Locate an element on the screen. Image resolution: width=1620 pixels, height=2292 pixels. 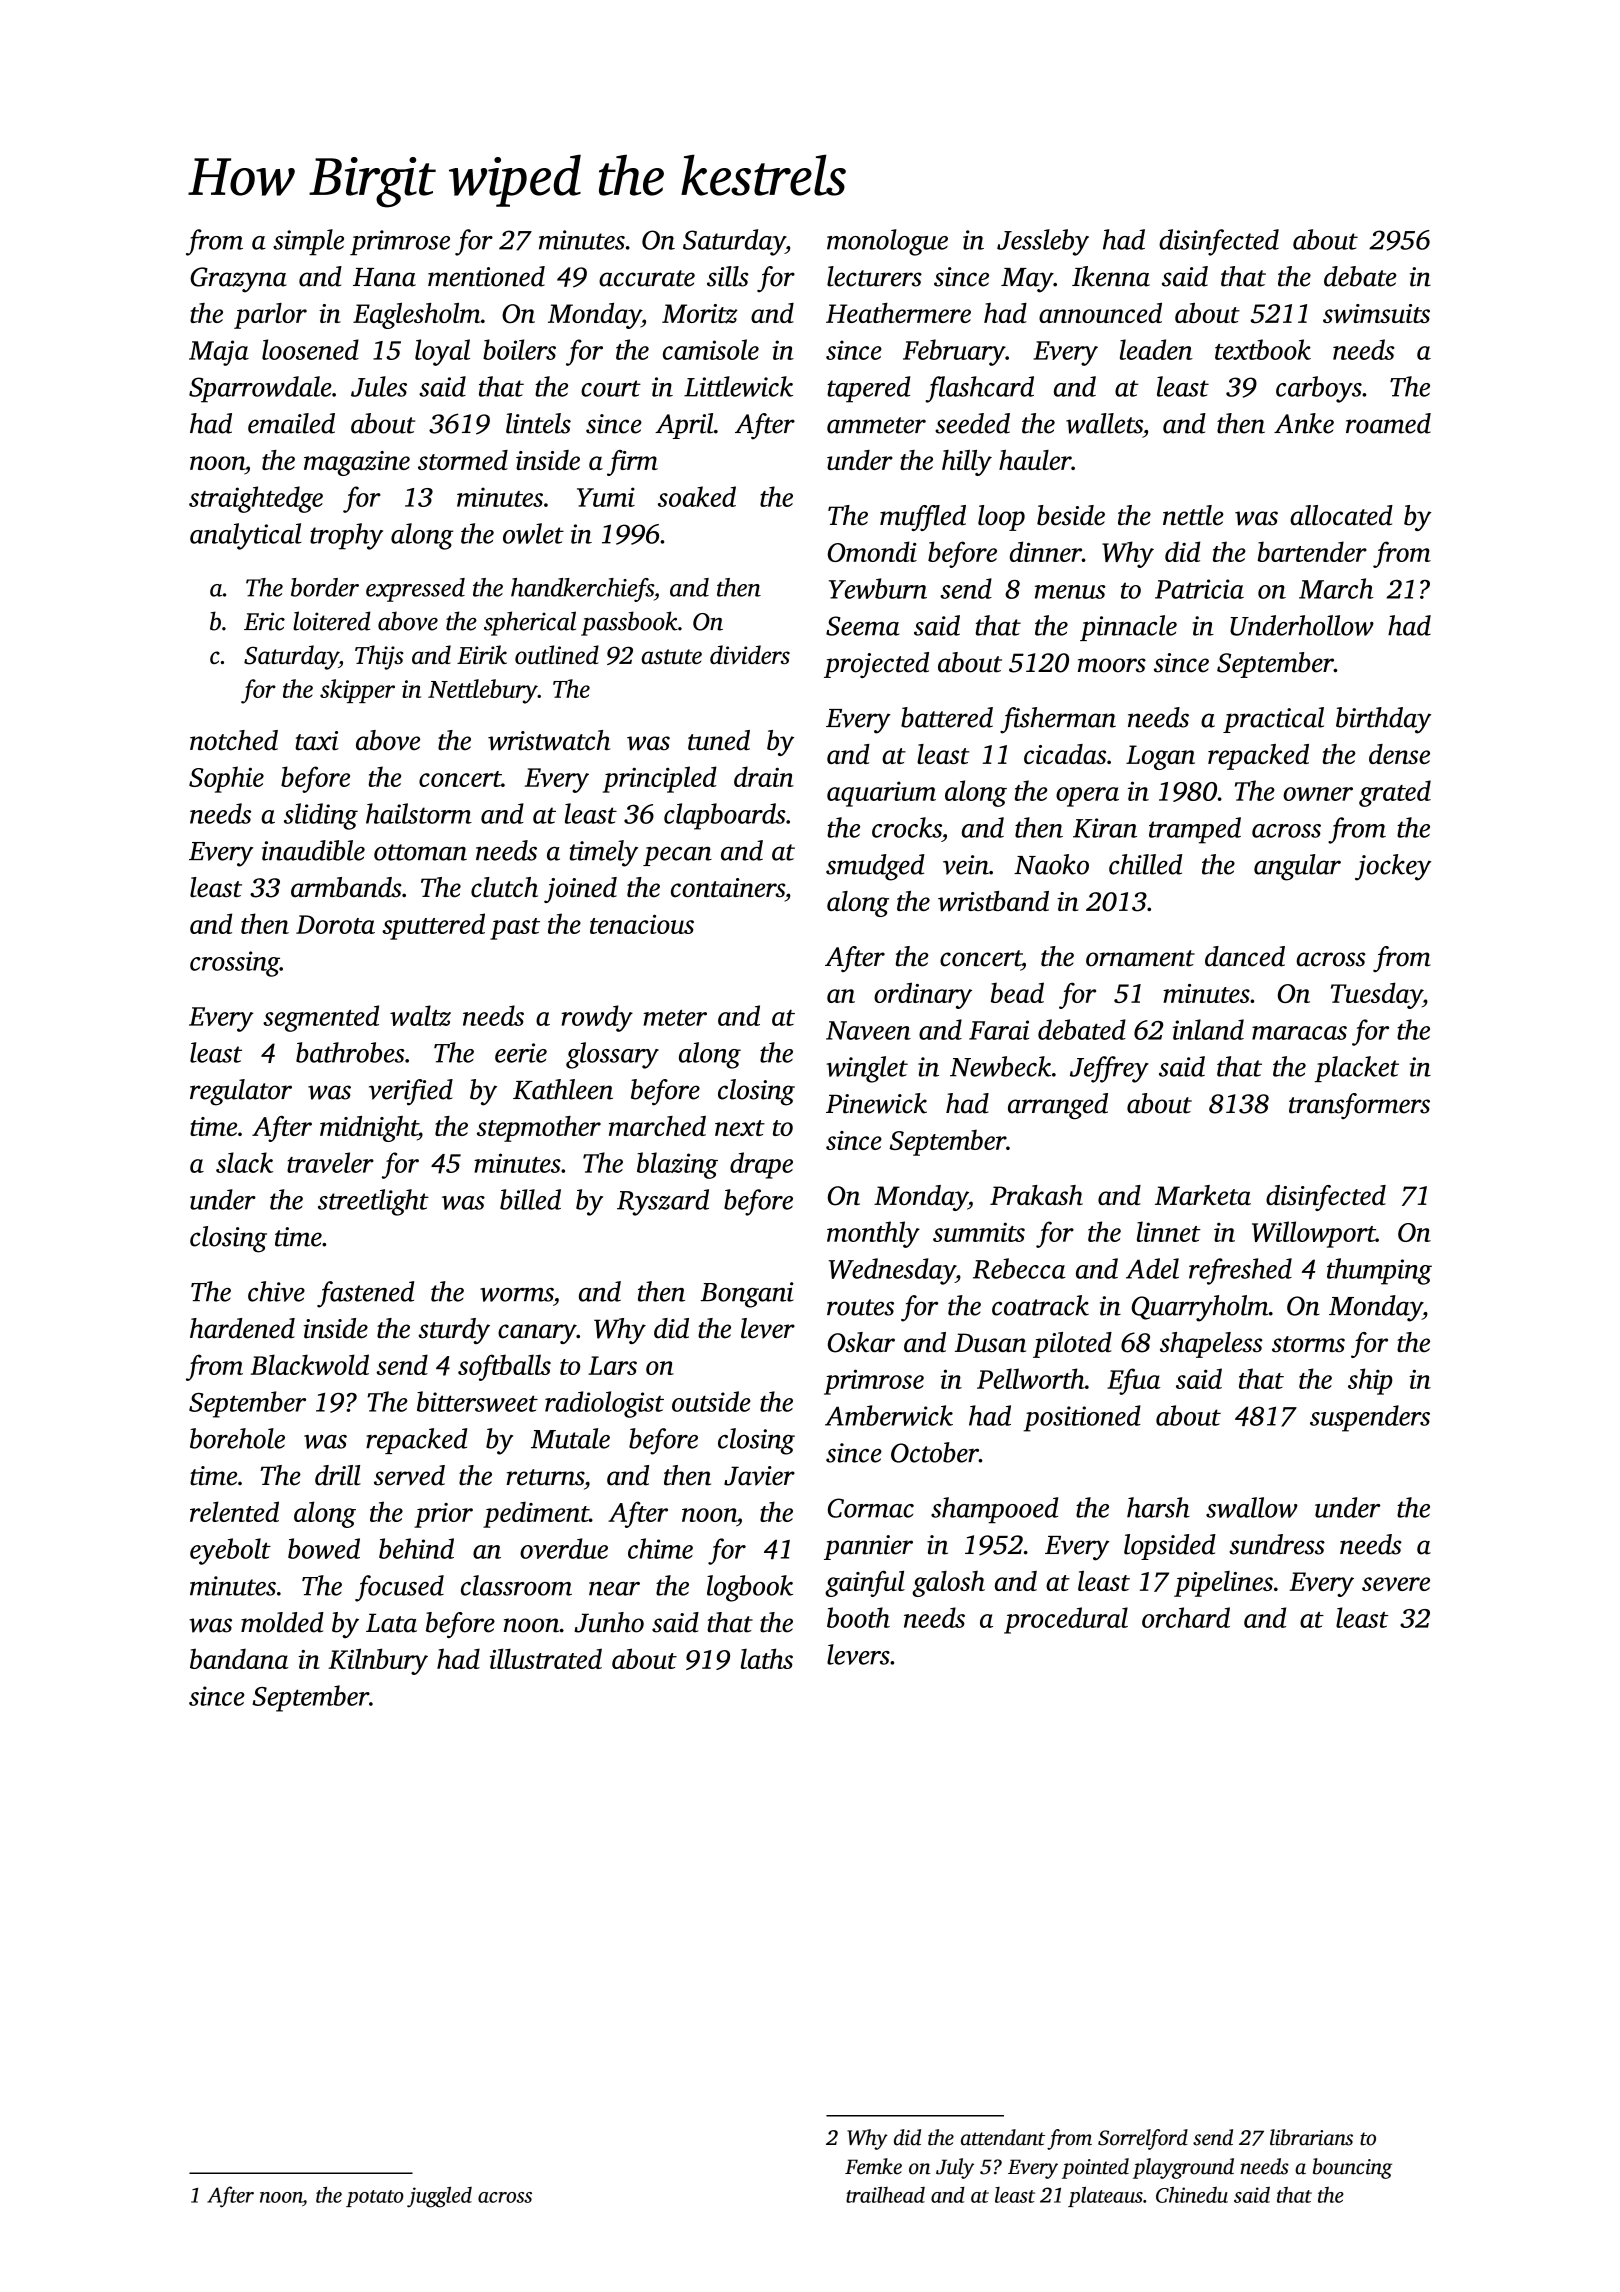
near is located at coordinates (614, 1589).
